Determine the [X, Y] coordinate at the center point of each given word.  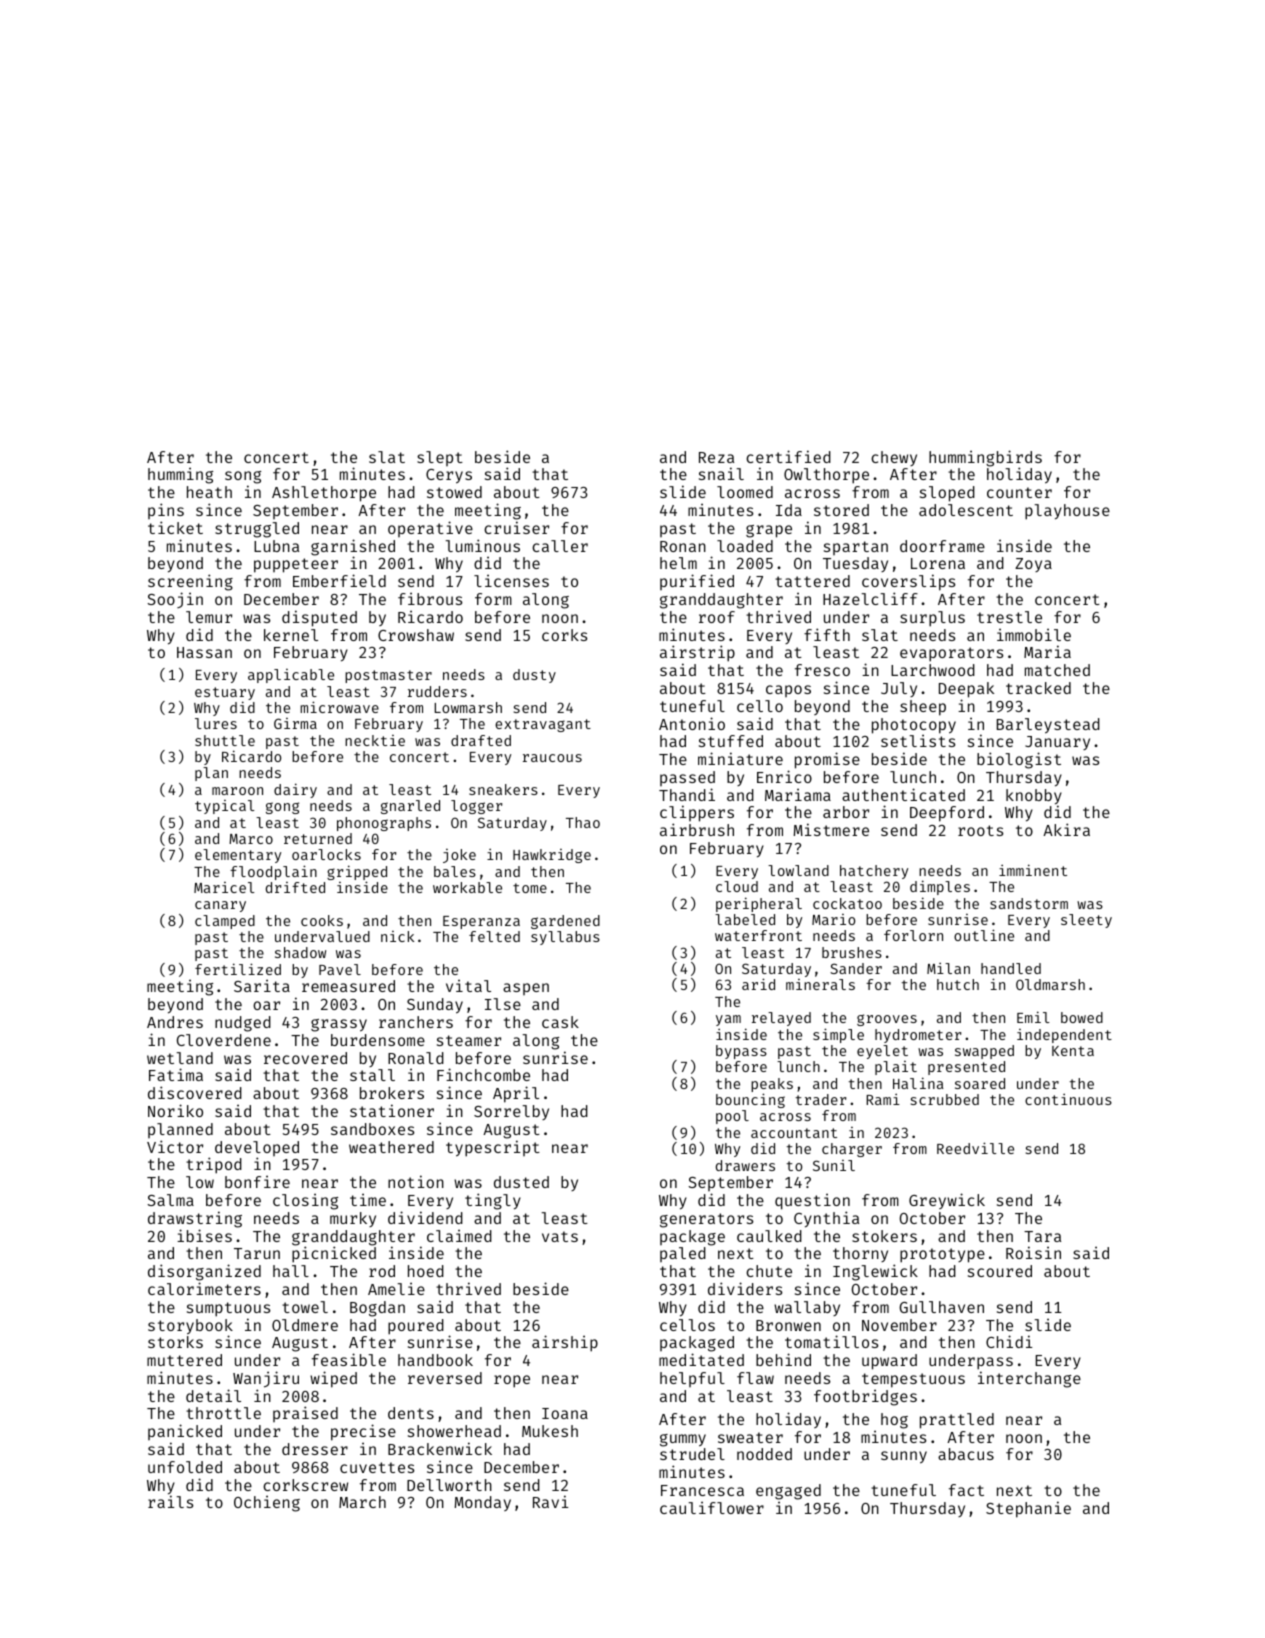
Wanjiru [266, 1379]
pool [732, 1117]
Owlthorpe [826, 476]
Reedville [975, 1148]
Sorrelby [511, 1112]
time [368, 1200]
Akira [1066, 829]
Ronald [416, 1058]
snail [721, 473]
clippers [697, 813]
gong [282, 808]
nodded [764, 1454]
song [243, 477]
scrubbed [945, 1099]
